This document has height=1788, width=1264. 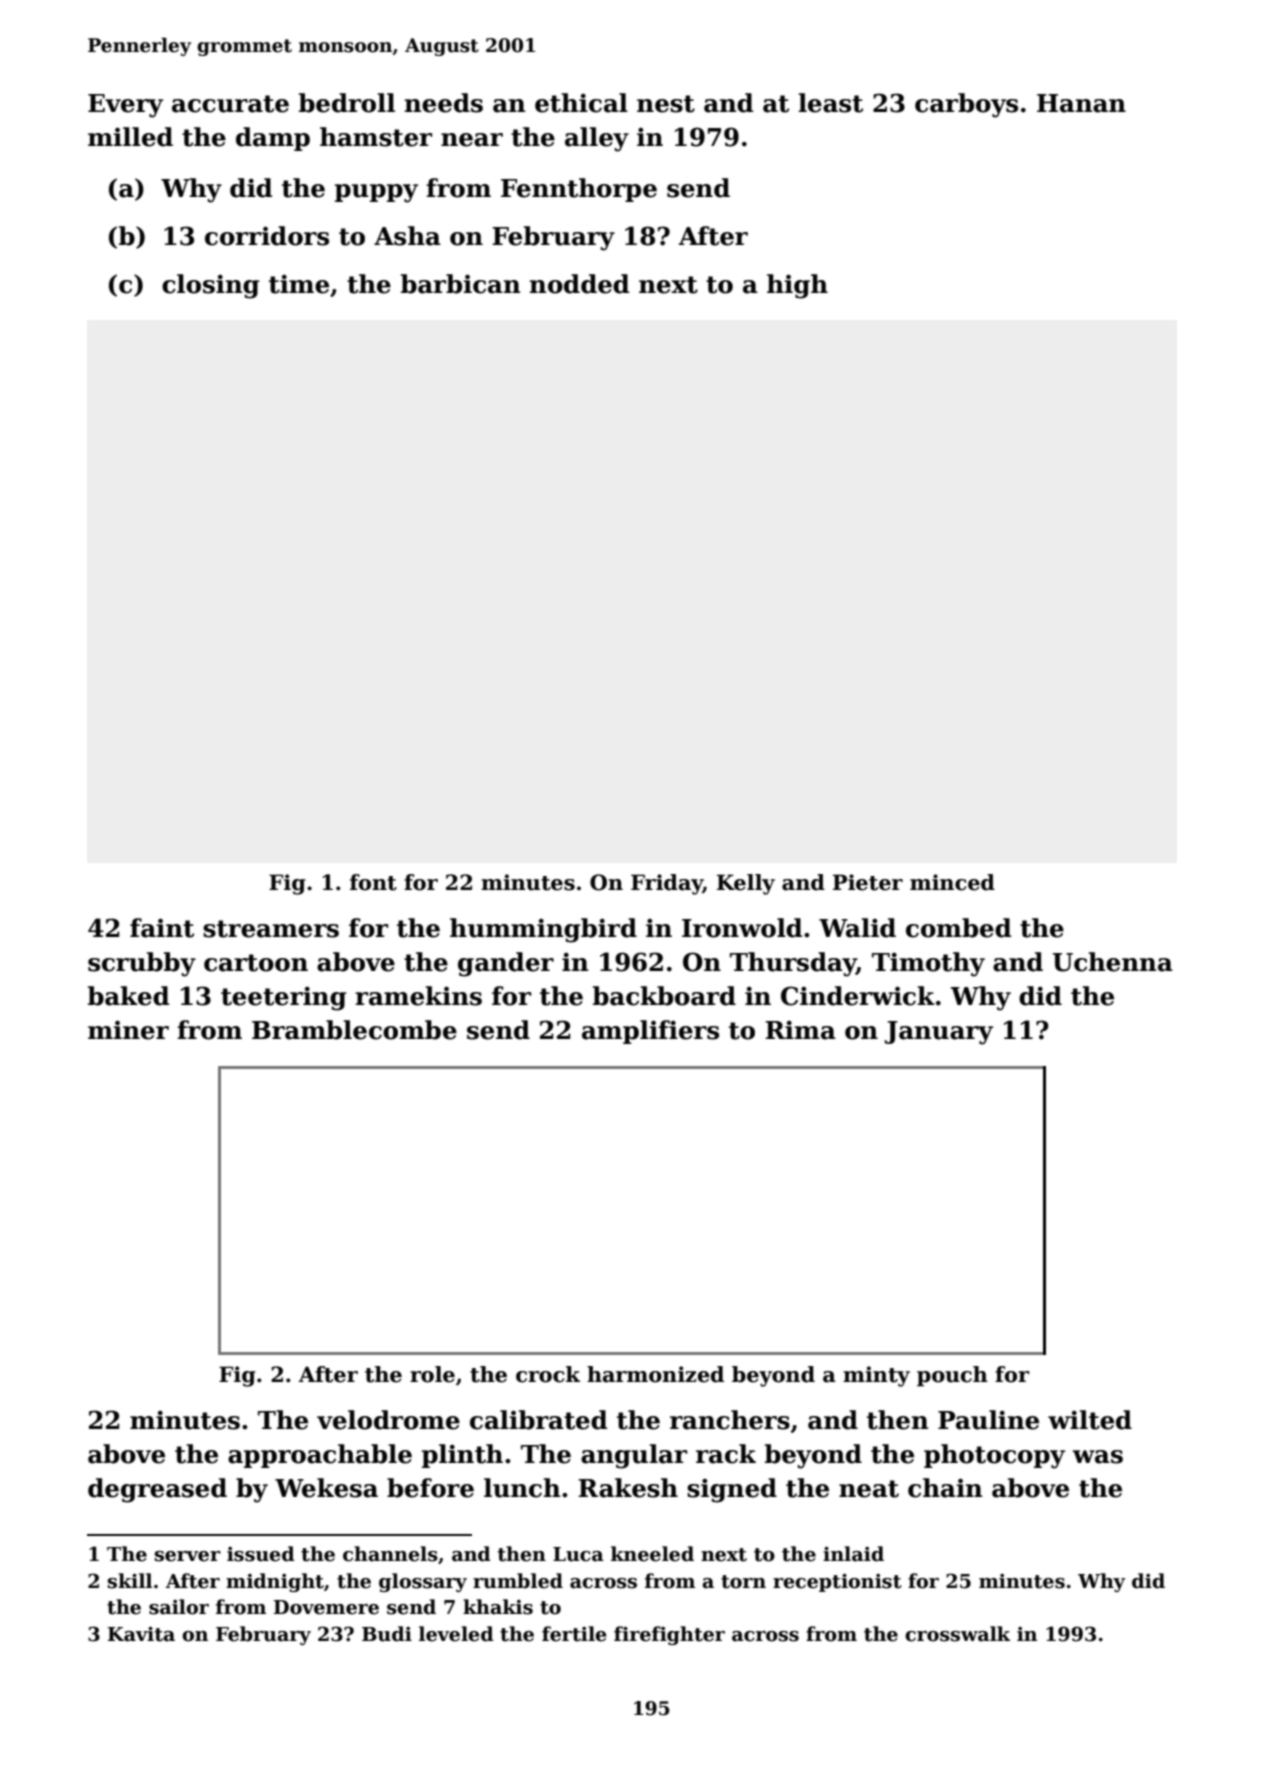 What do you see at coordinates (230, 104) in the document?
I see `accurate` at bounding box center [230, 104].
